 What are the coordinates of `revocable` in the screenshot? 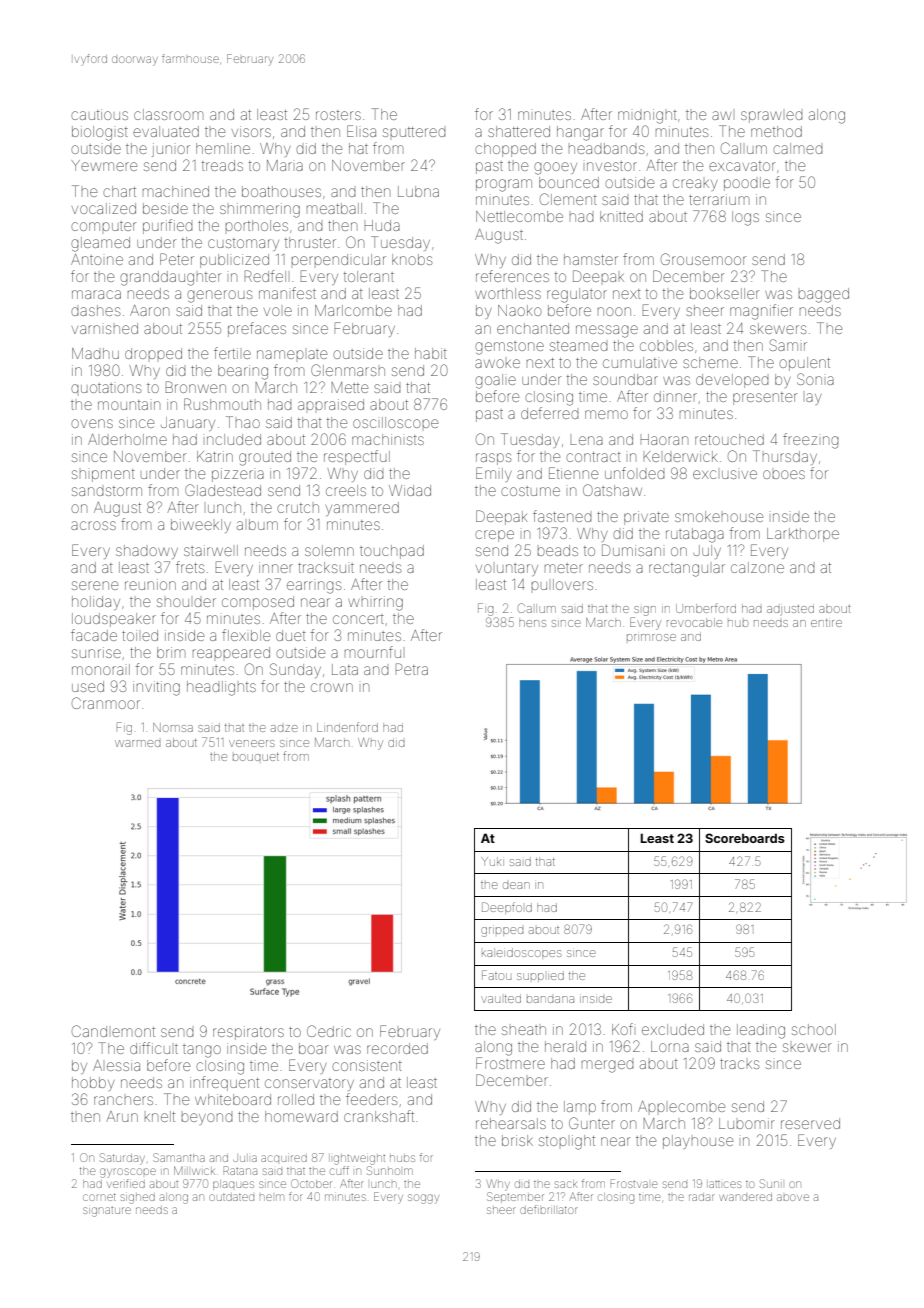 It's located at (694, 622).
